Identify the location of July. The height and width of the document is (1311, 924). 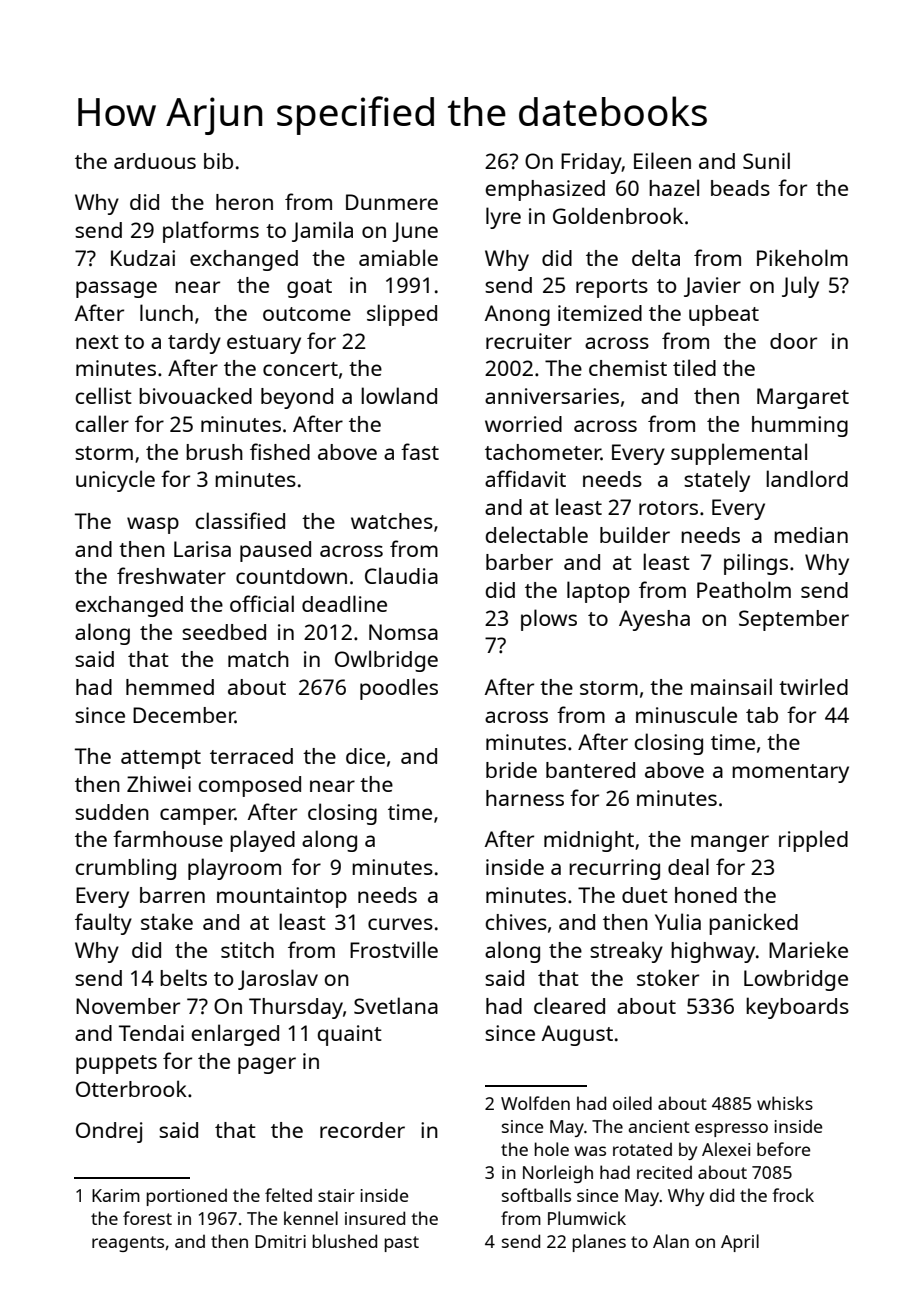
(800, 287).
